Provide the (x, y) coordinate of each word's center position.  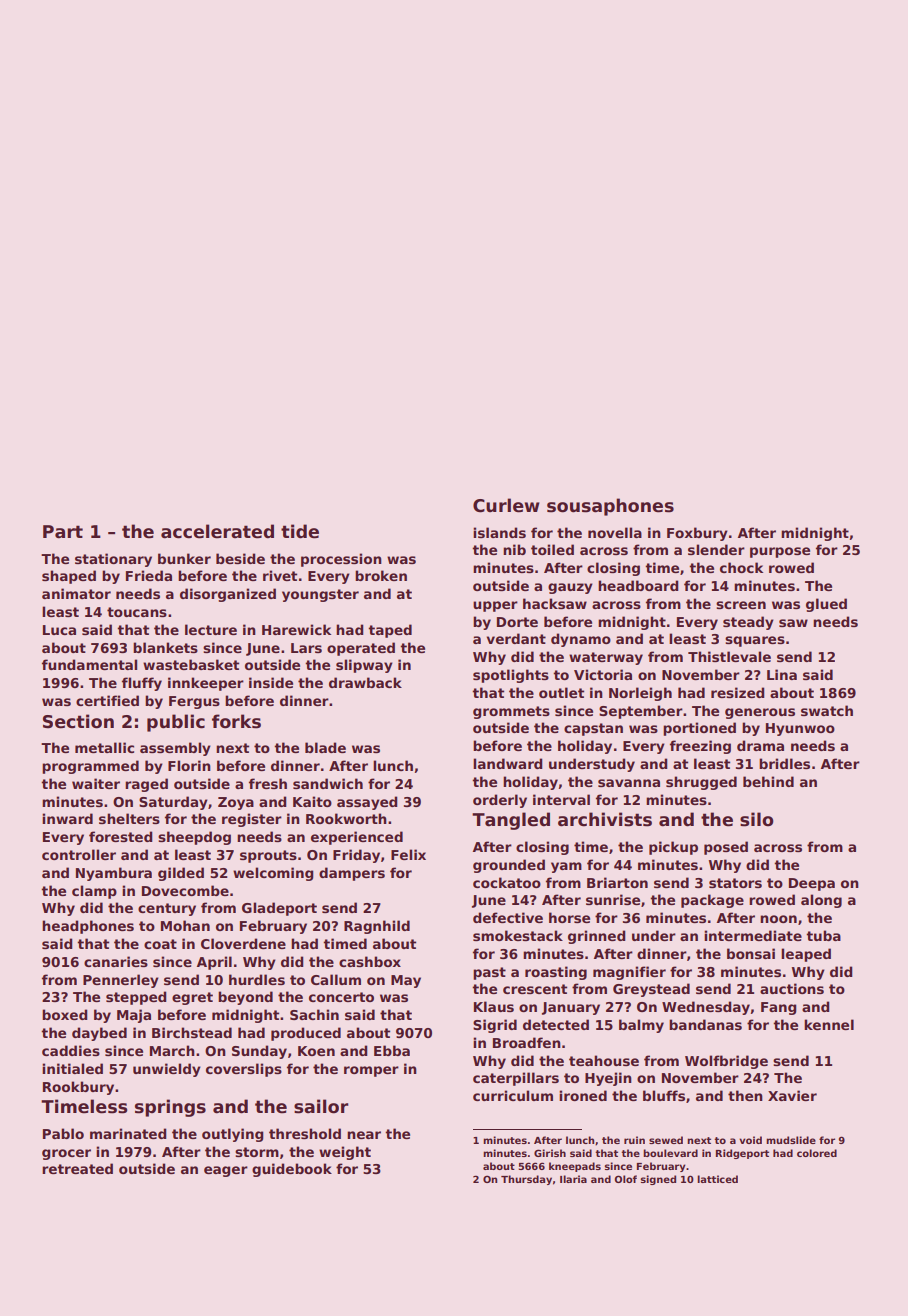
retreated (77, 1168)
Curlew (506, 505)
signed (658, 1180)
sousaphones (610, 507)
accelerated (217, 531)
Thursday (526, 1180)
